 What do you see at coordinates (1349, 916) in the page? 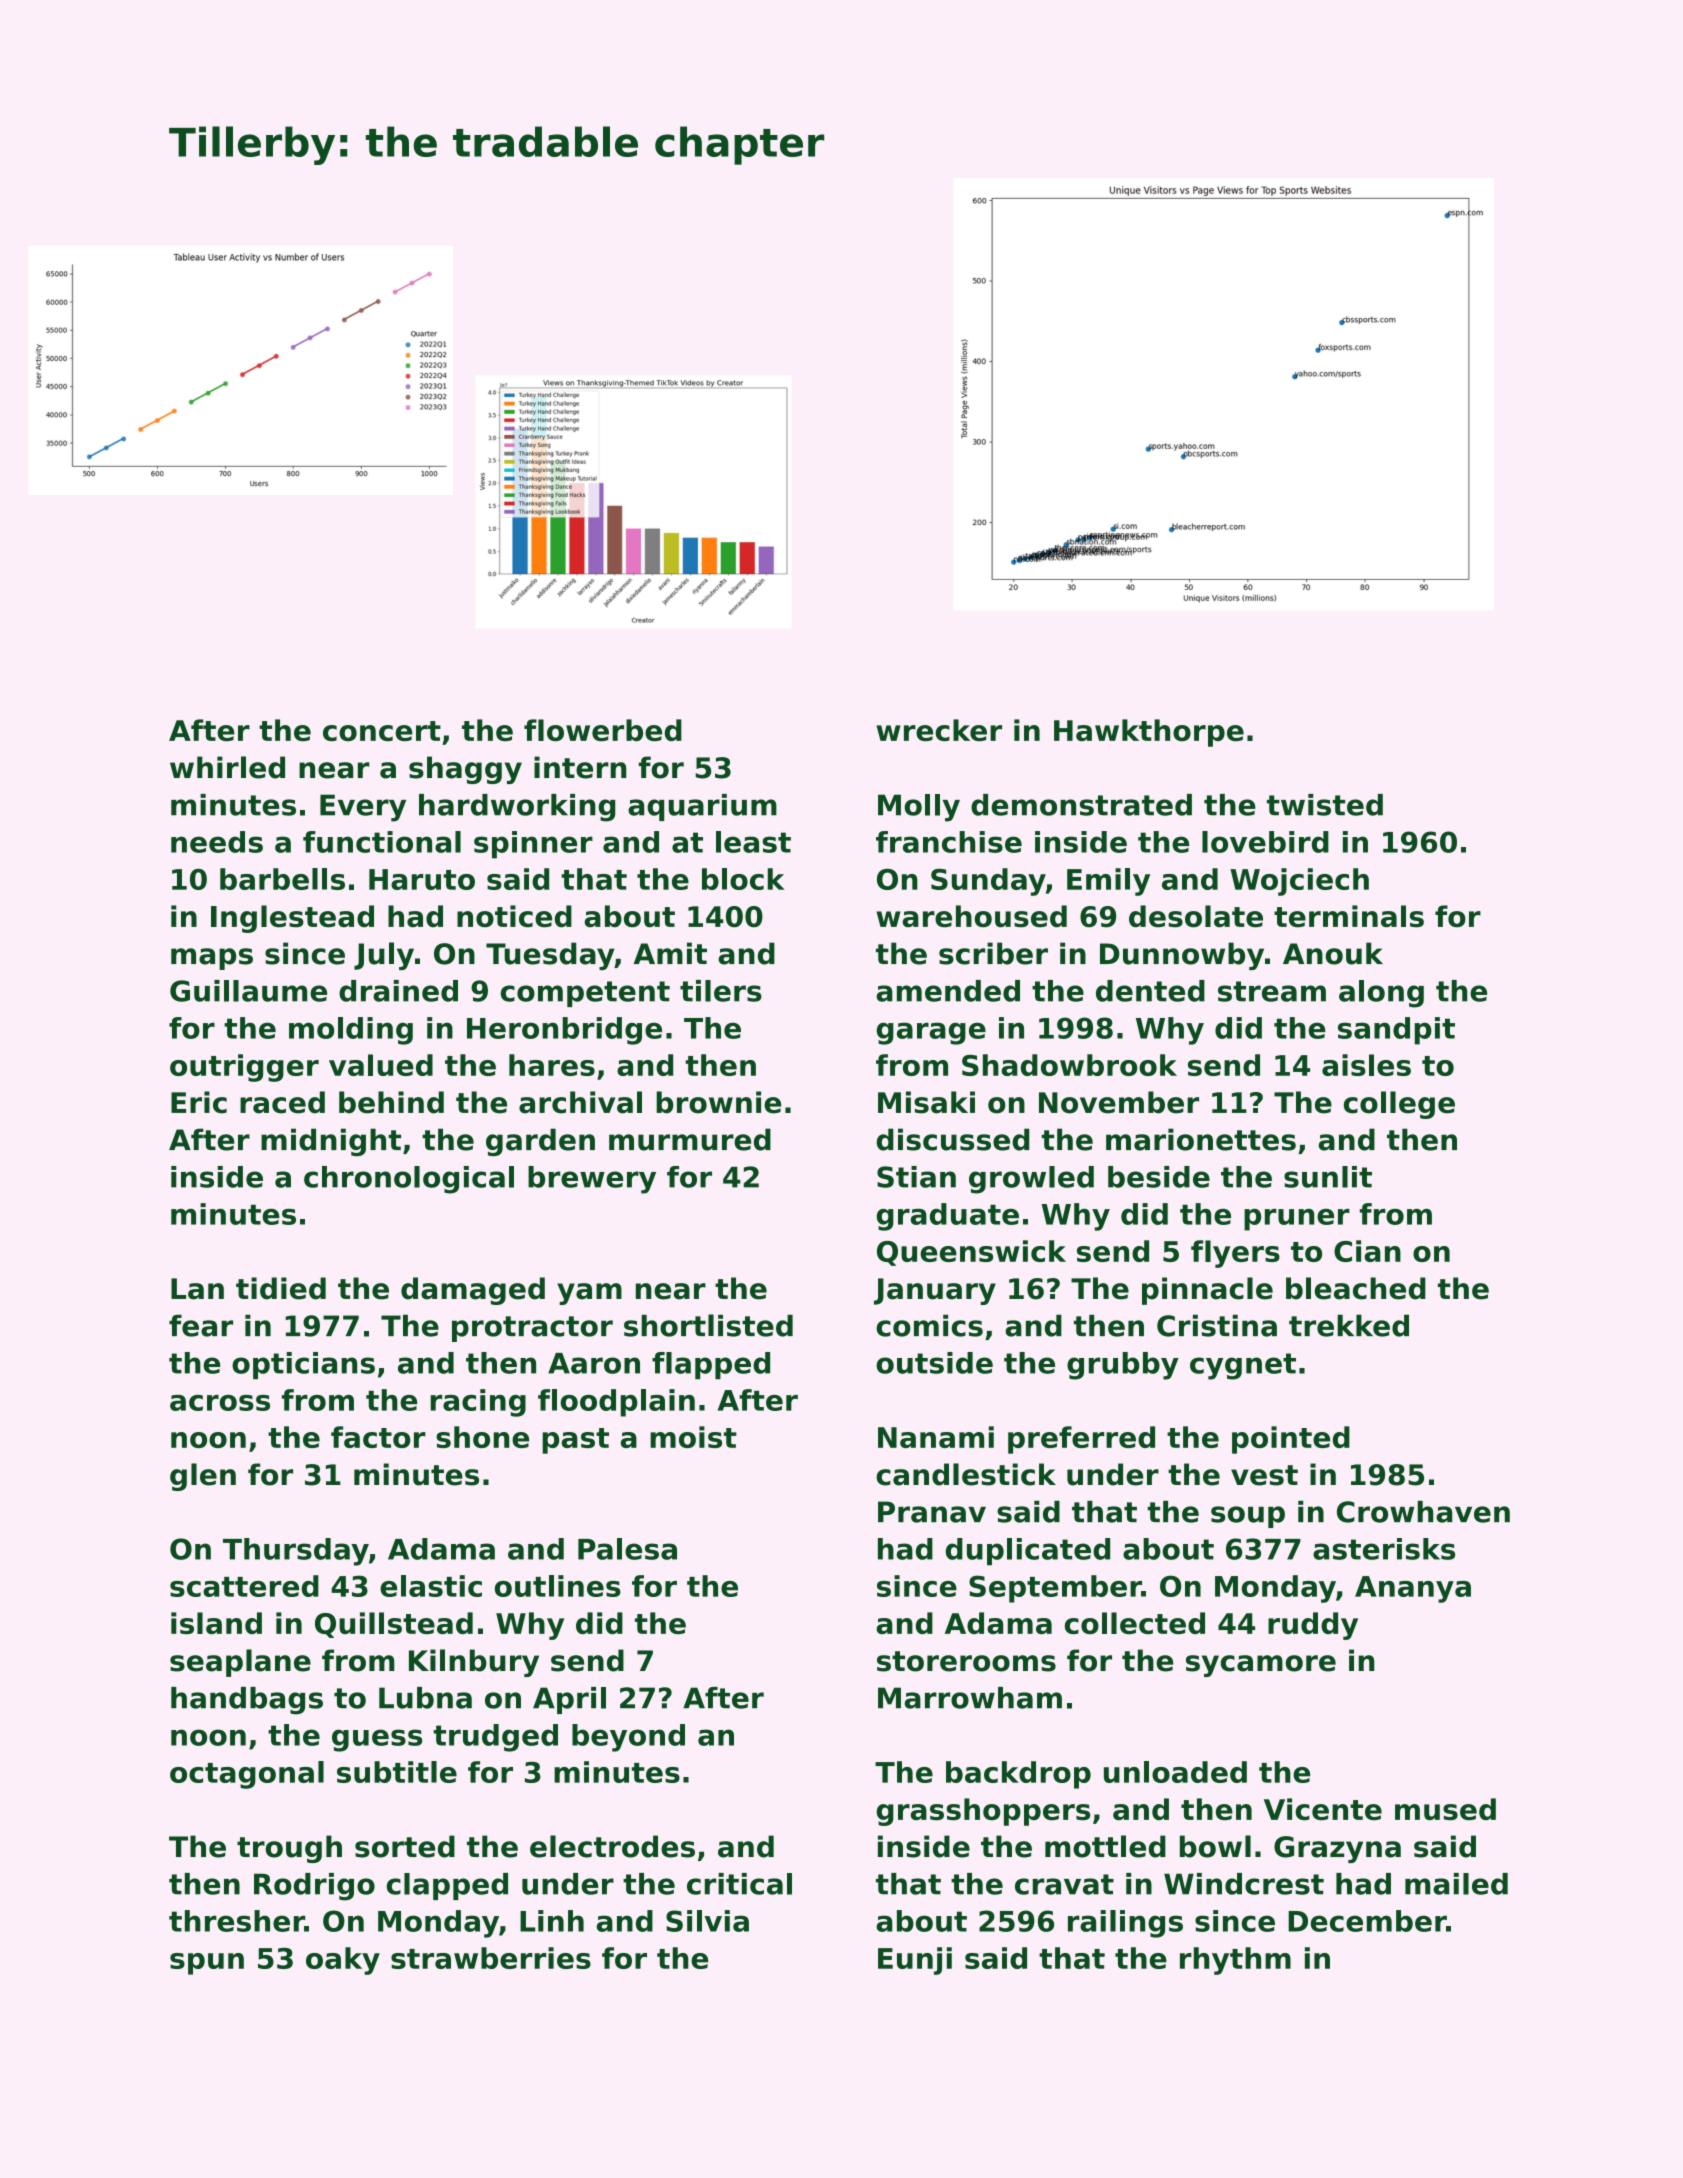
I see `terminals` at bounding box center [1349, 916].
